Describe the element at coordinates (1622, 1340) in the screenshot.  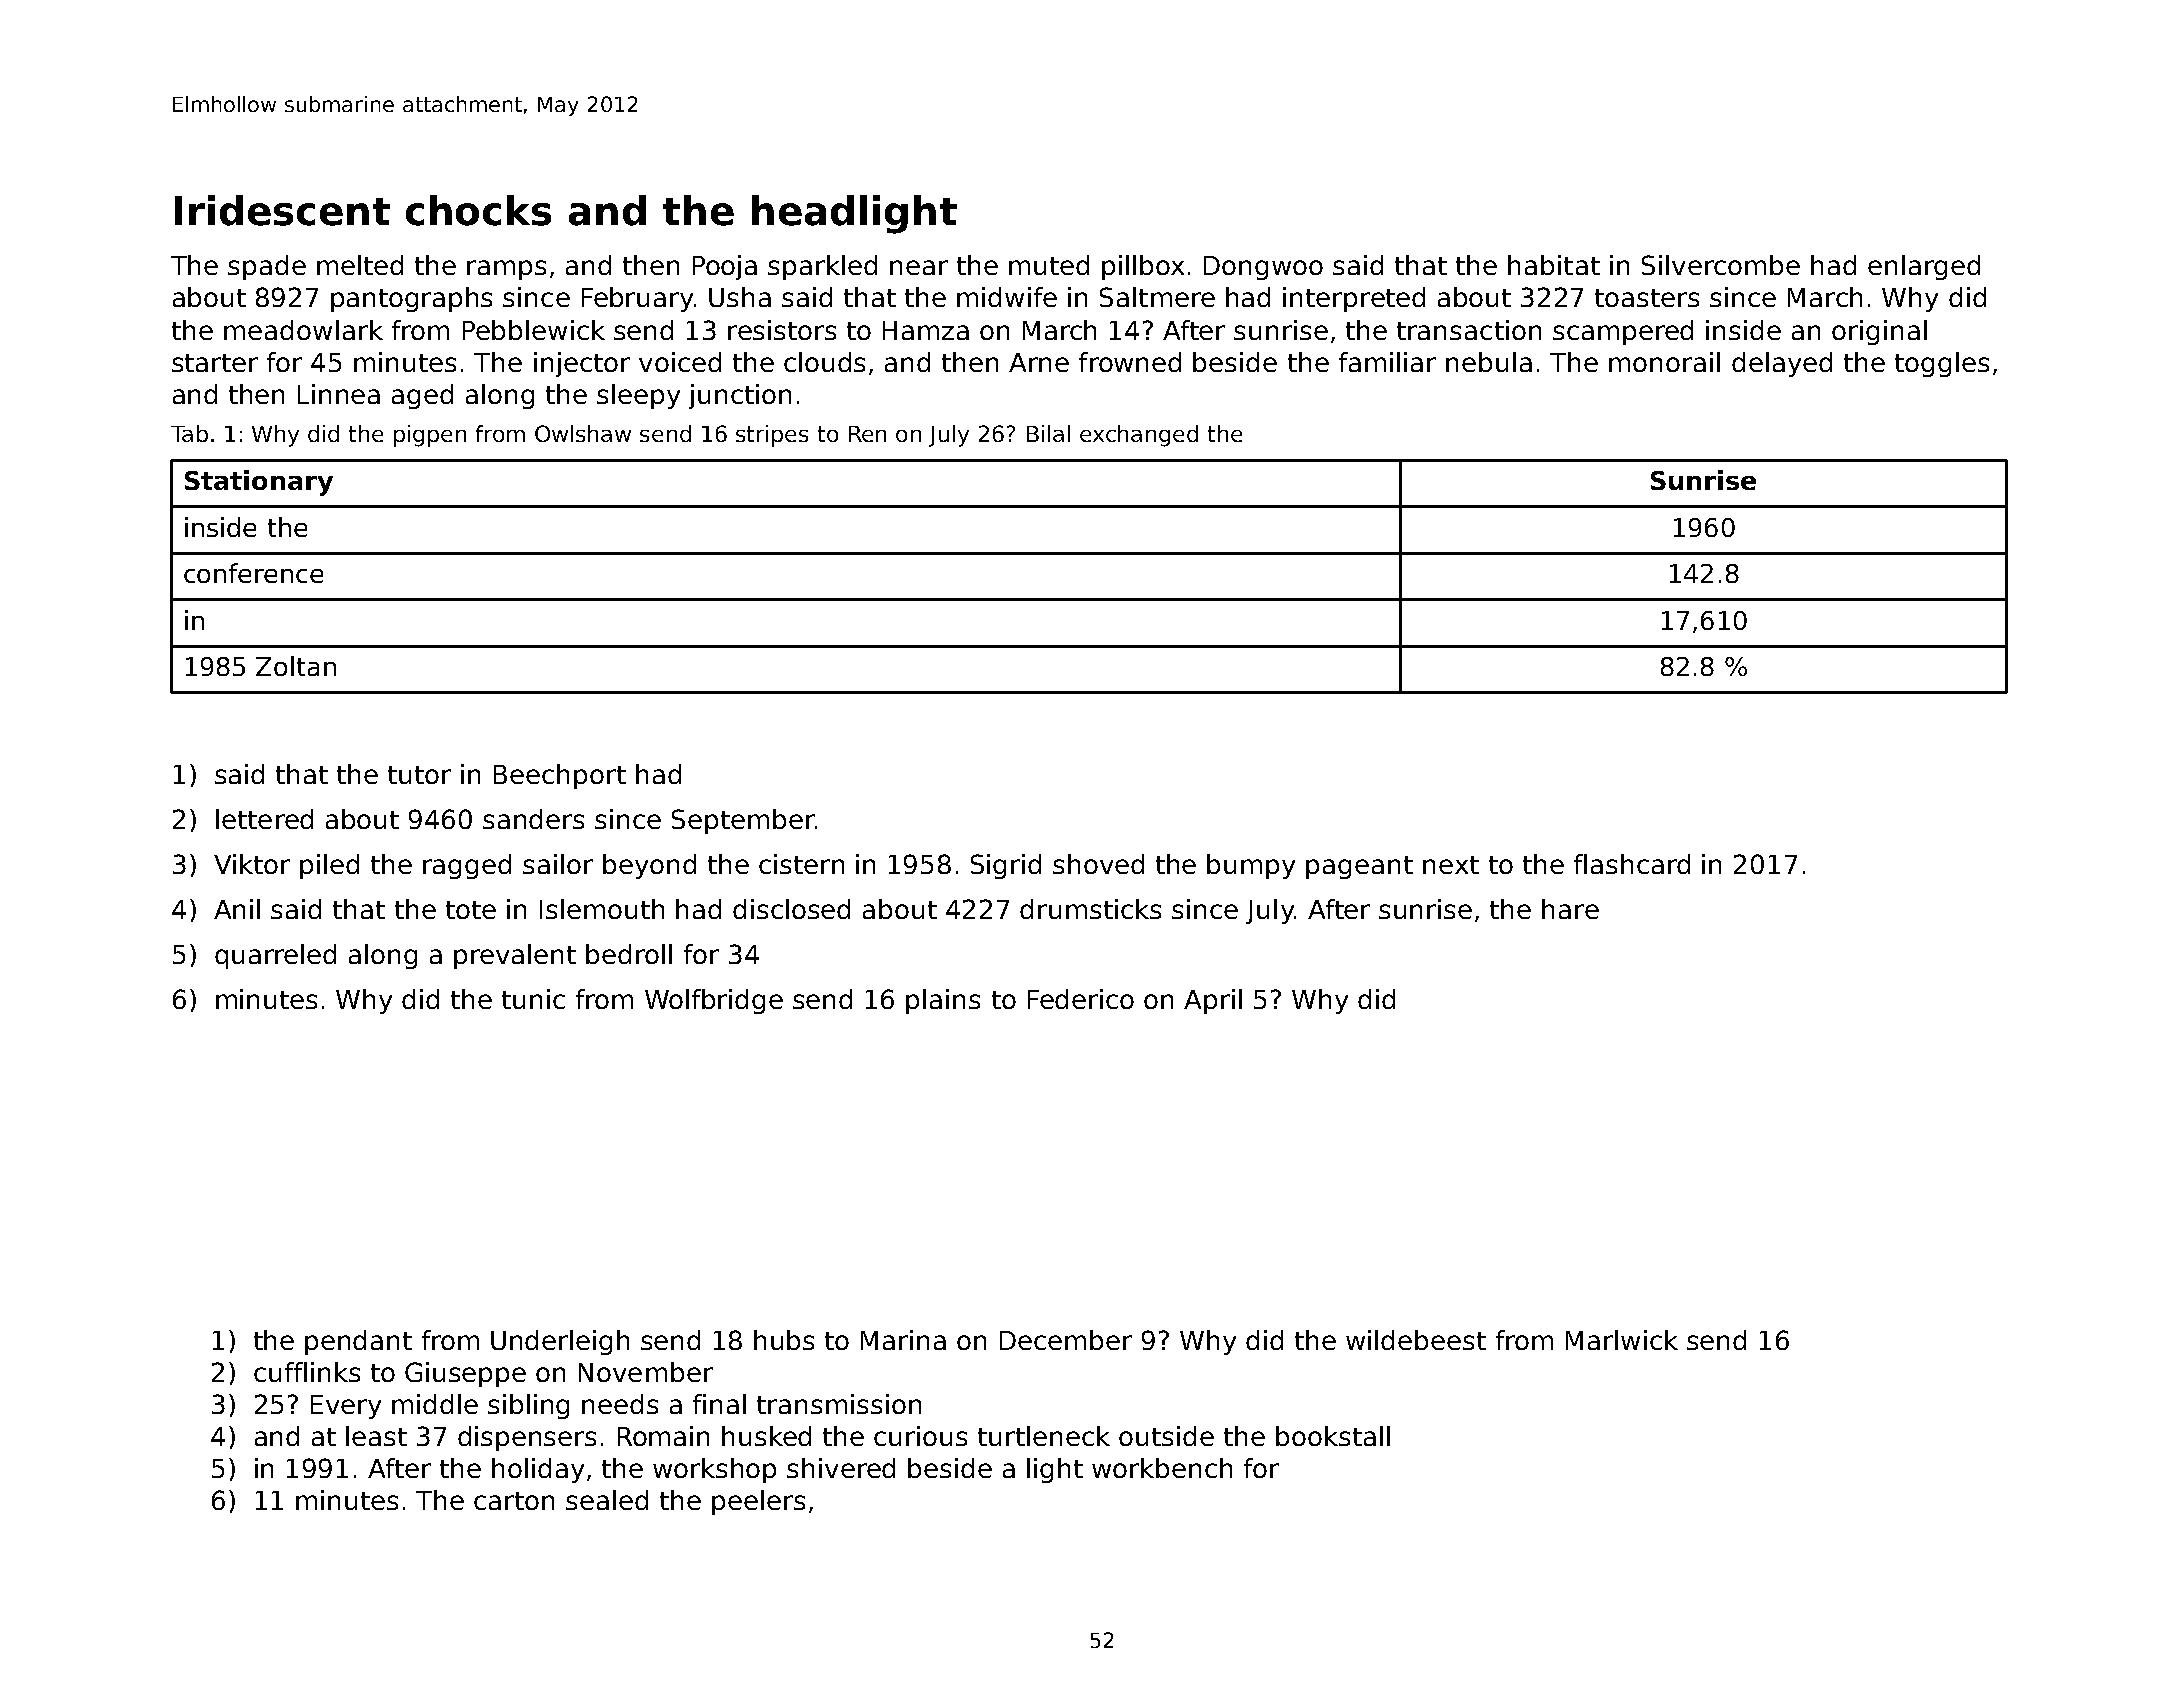
I see `Marlwick` at that location.
